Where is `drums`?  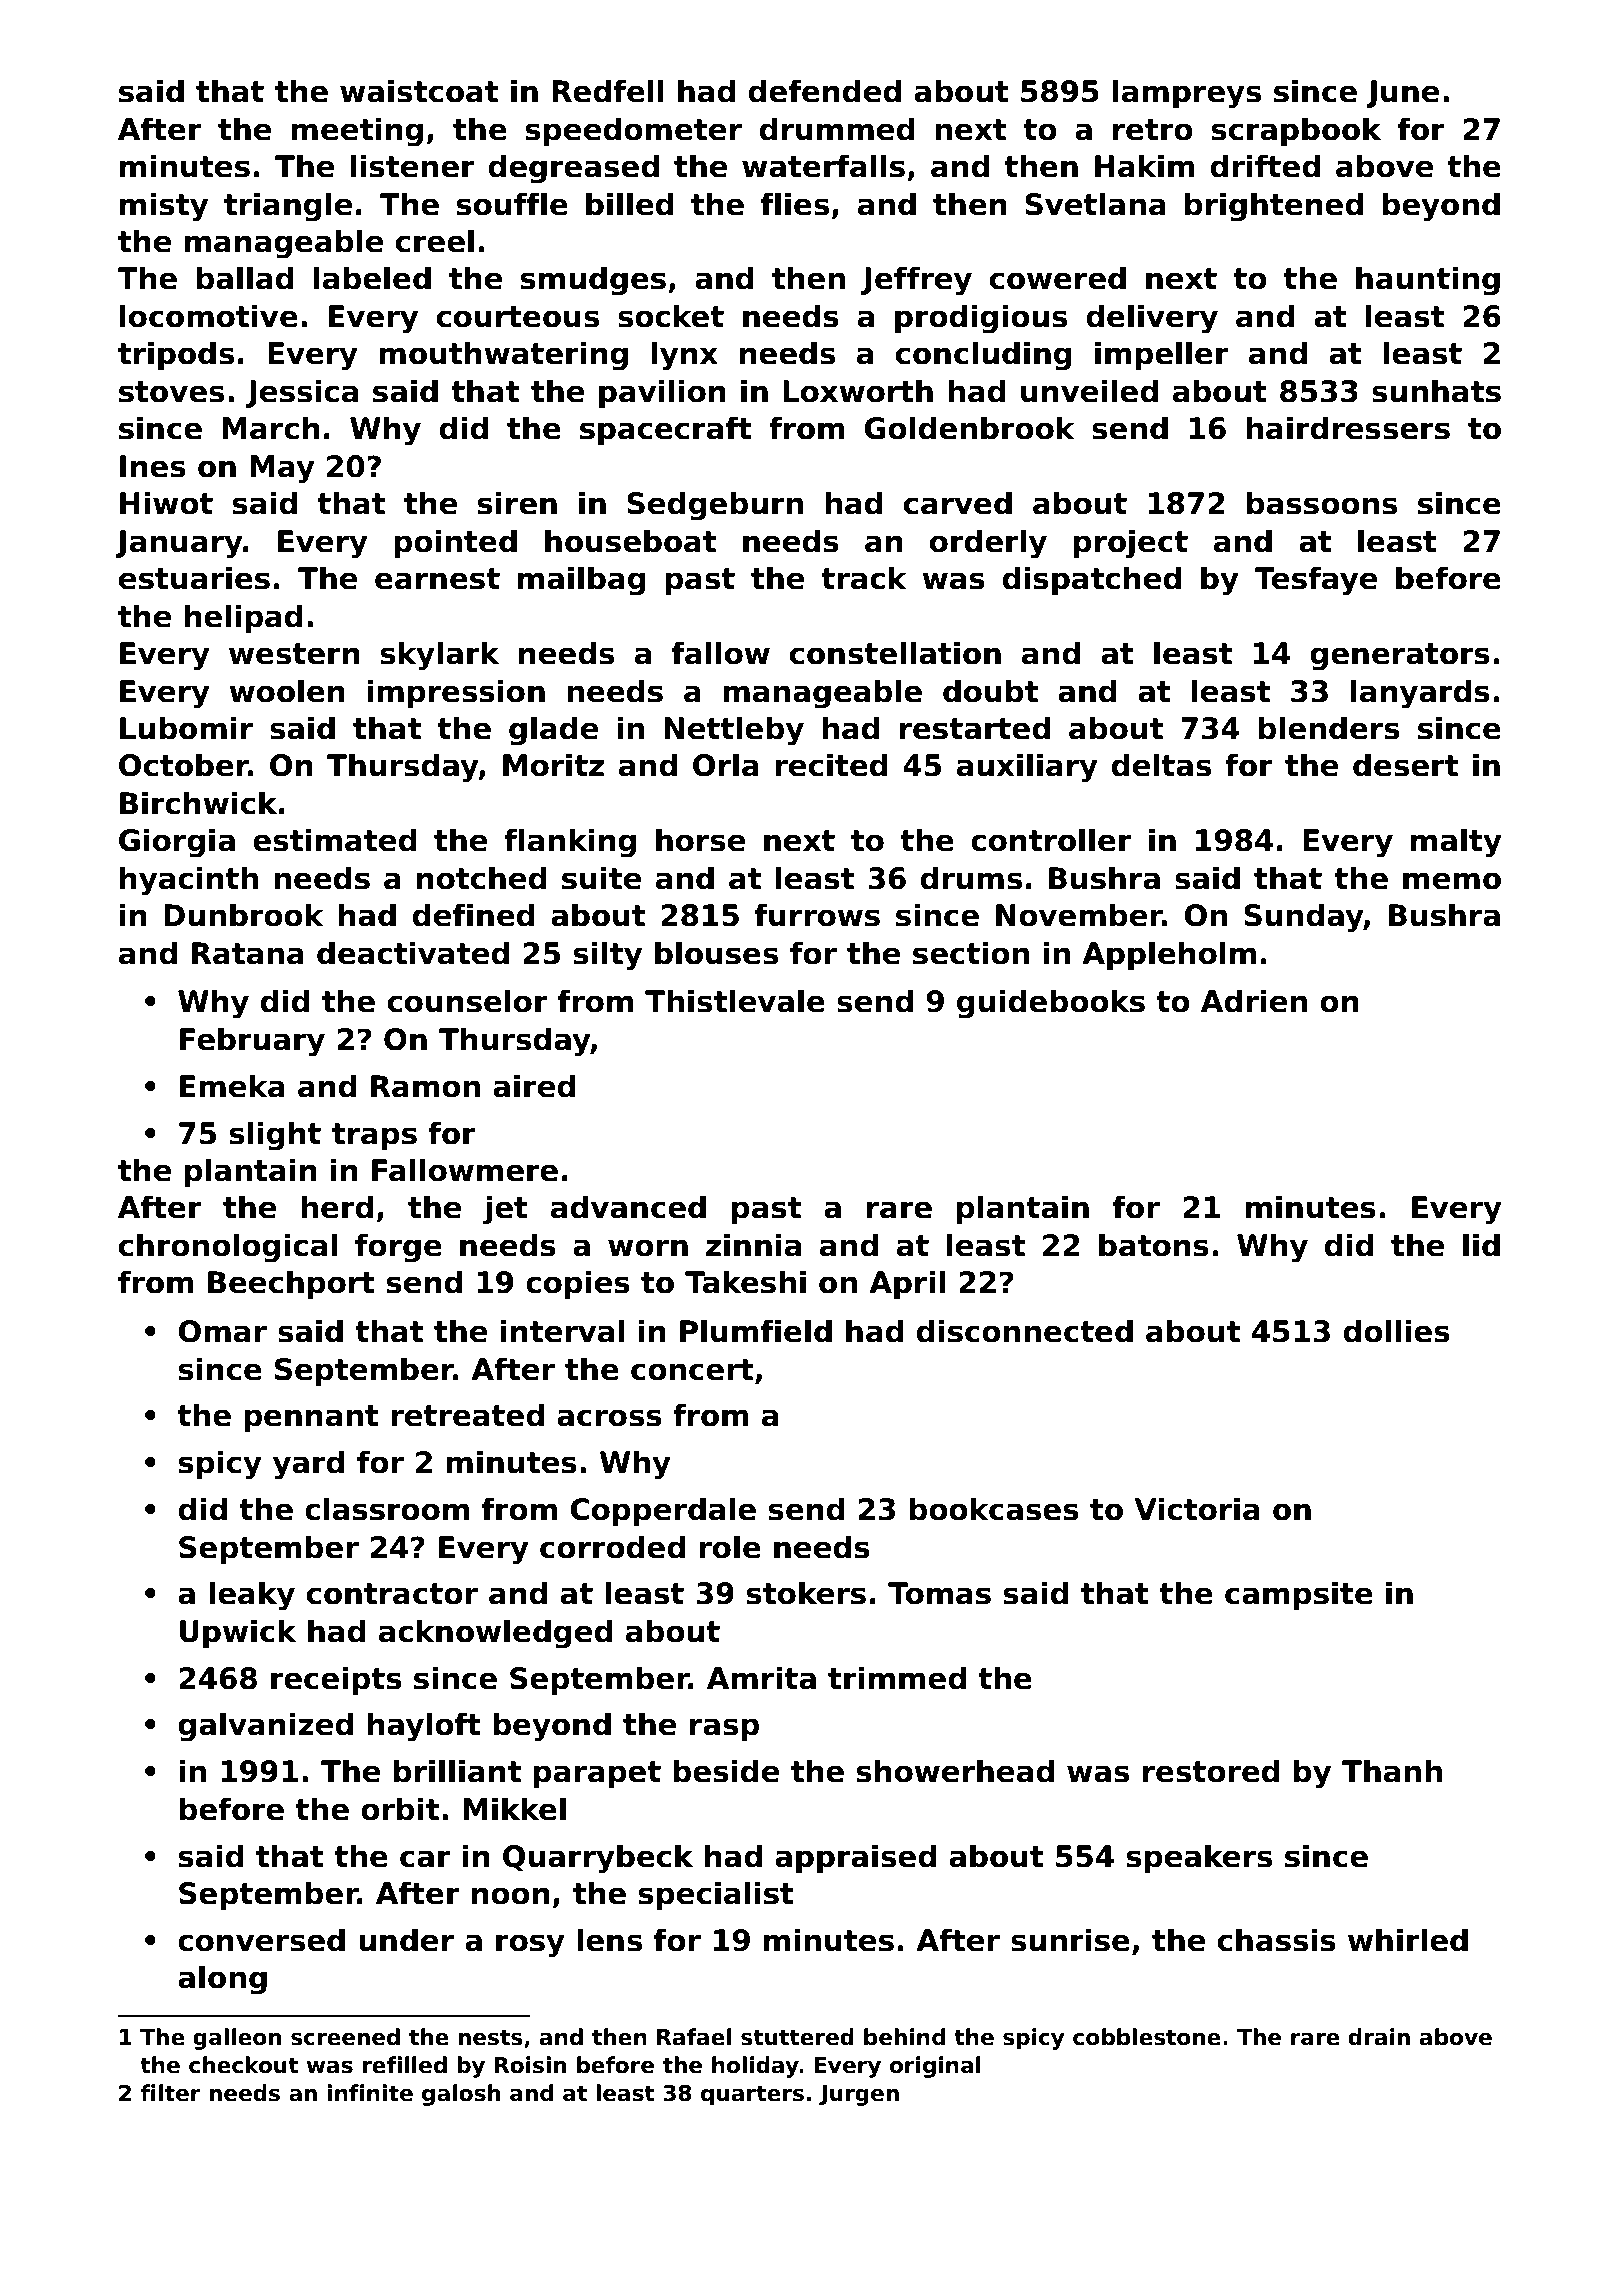
drums is located at coordinates (971, 878).
